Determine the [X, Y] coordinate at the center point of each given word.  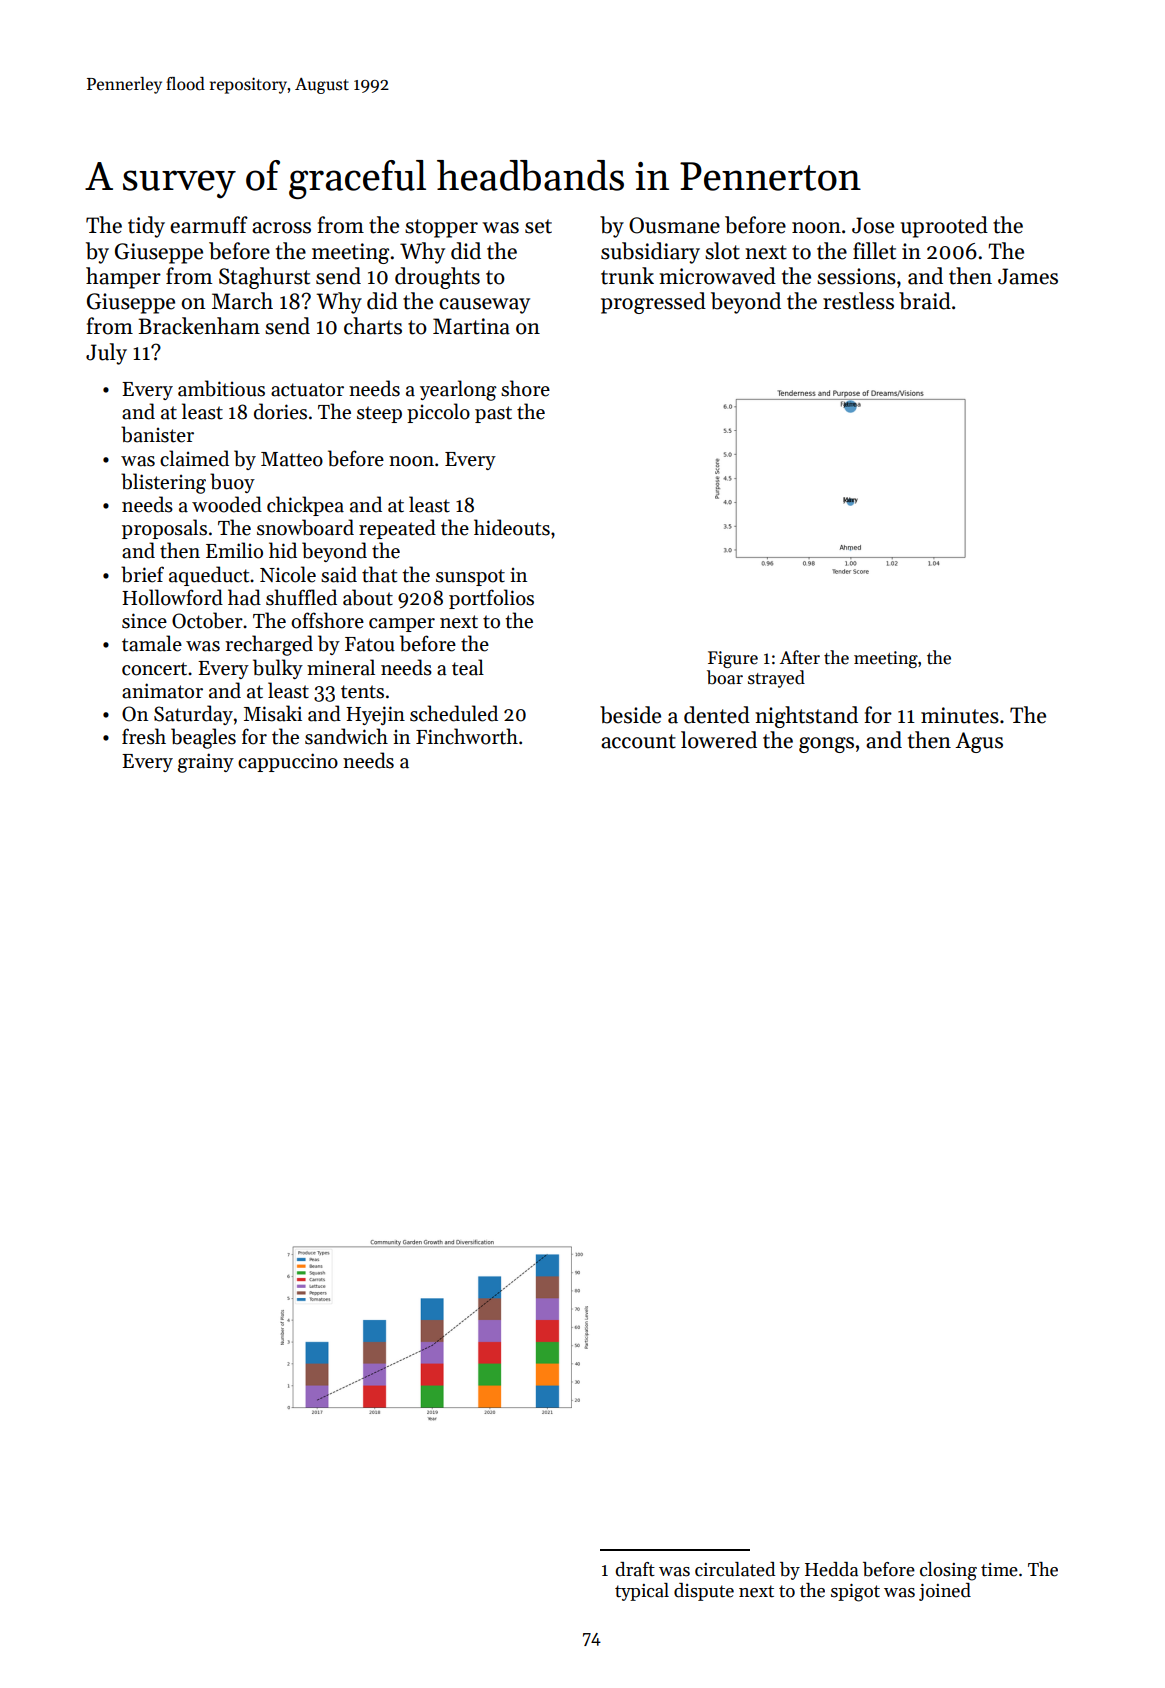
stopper [441, 228]
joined [945, 1592]
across [281, 228]
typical [642, 1592]
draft [635, 1569]
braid [925, 301]
